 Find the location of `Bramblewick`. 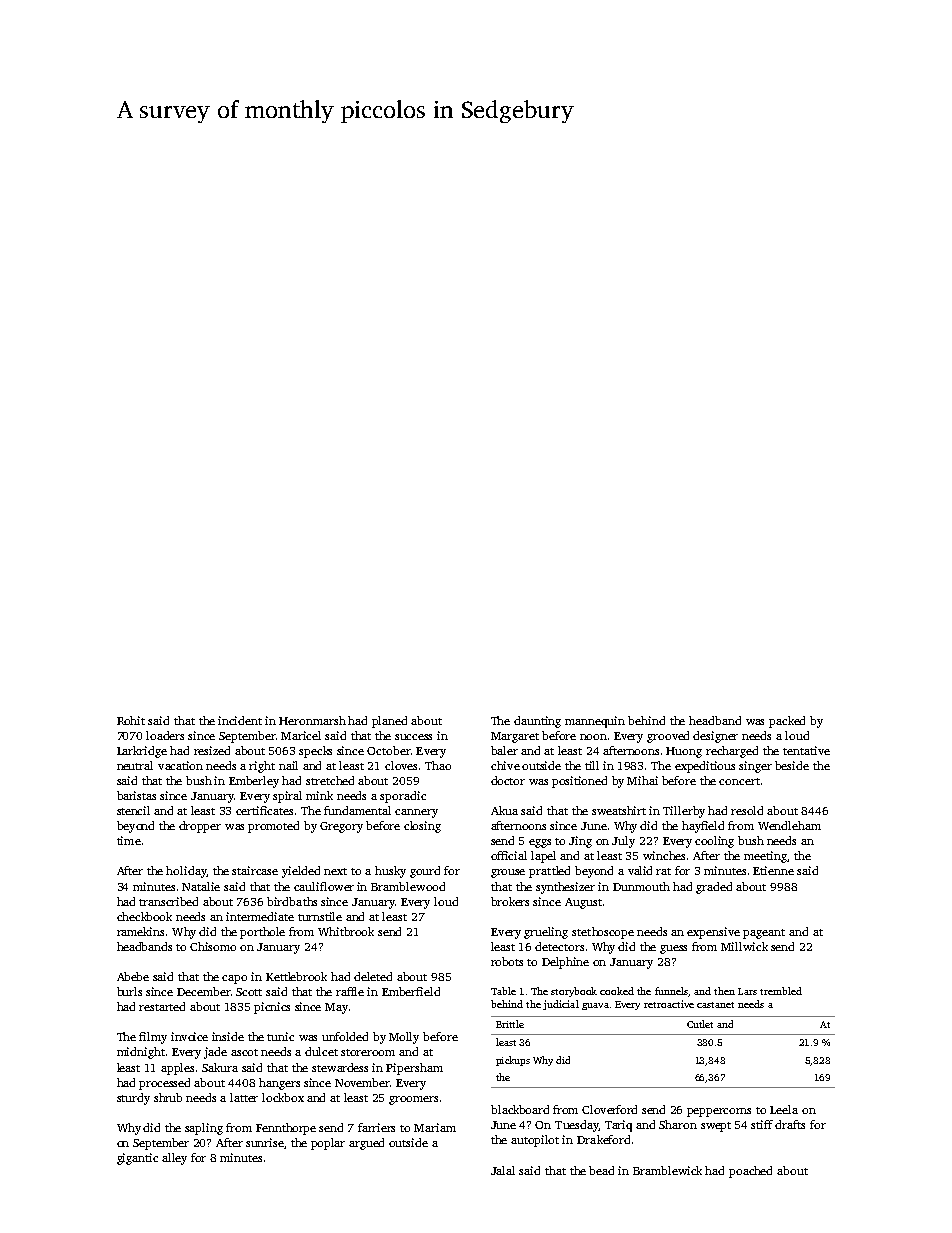

Bramblewick is located at coordinates (667, 1170).
